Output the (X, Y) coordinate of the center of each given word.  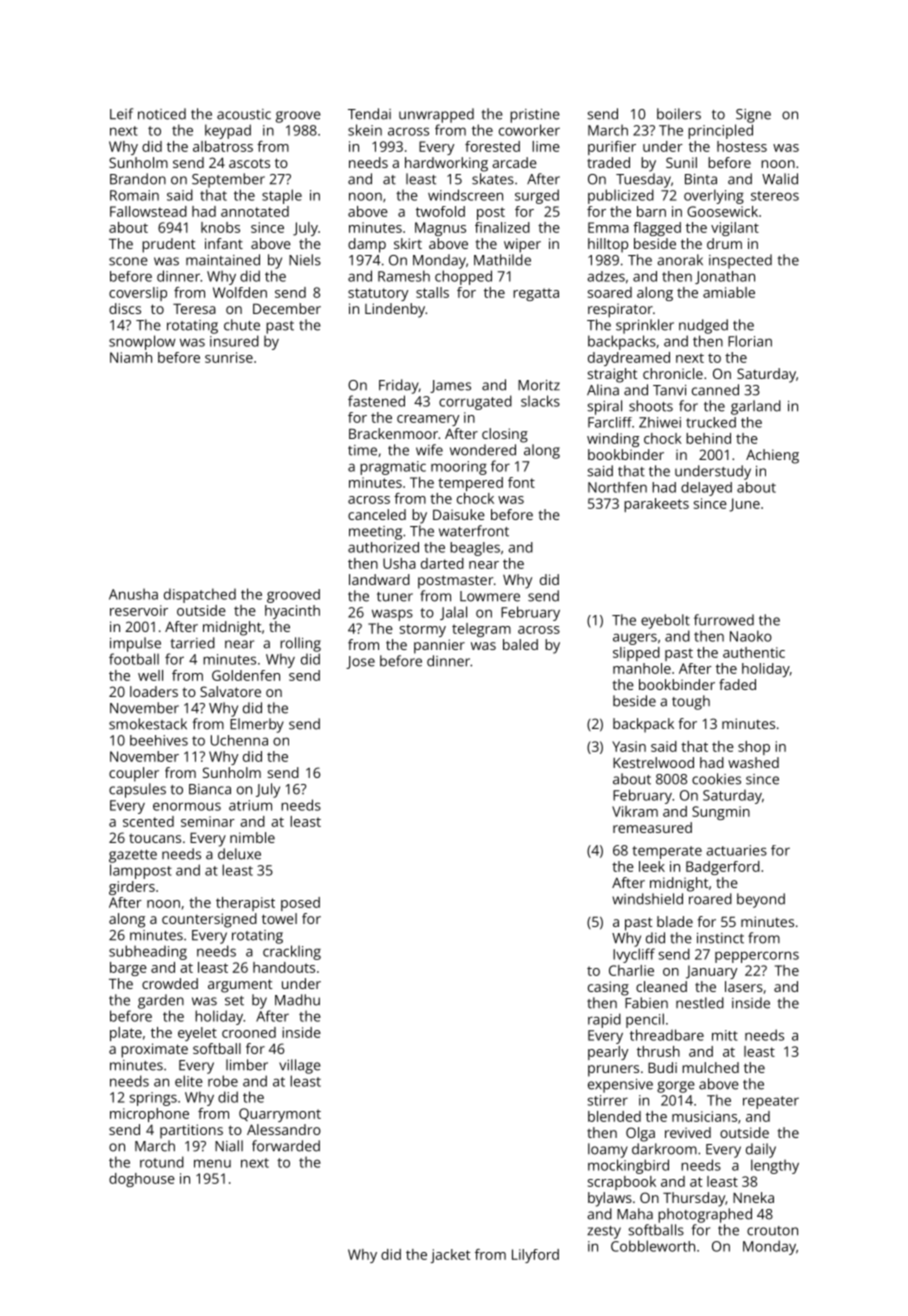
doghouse (142, 1180)
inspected (740, 261)
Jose (360, 662)
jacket (450, 1256)
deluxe (239, 854)
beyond (761, 900)
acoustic (244, 114)
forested (492, 146)
